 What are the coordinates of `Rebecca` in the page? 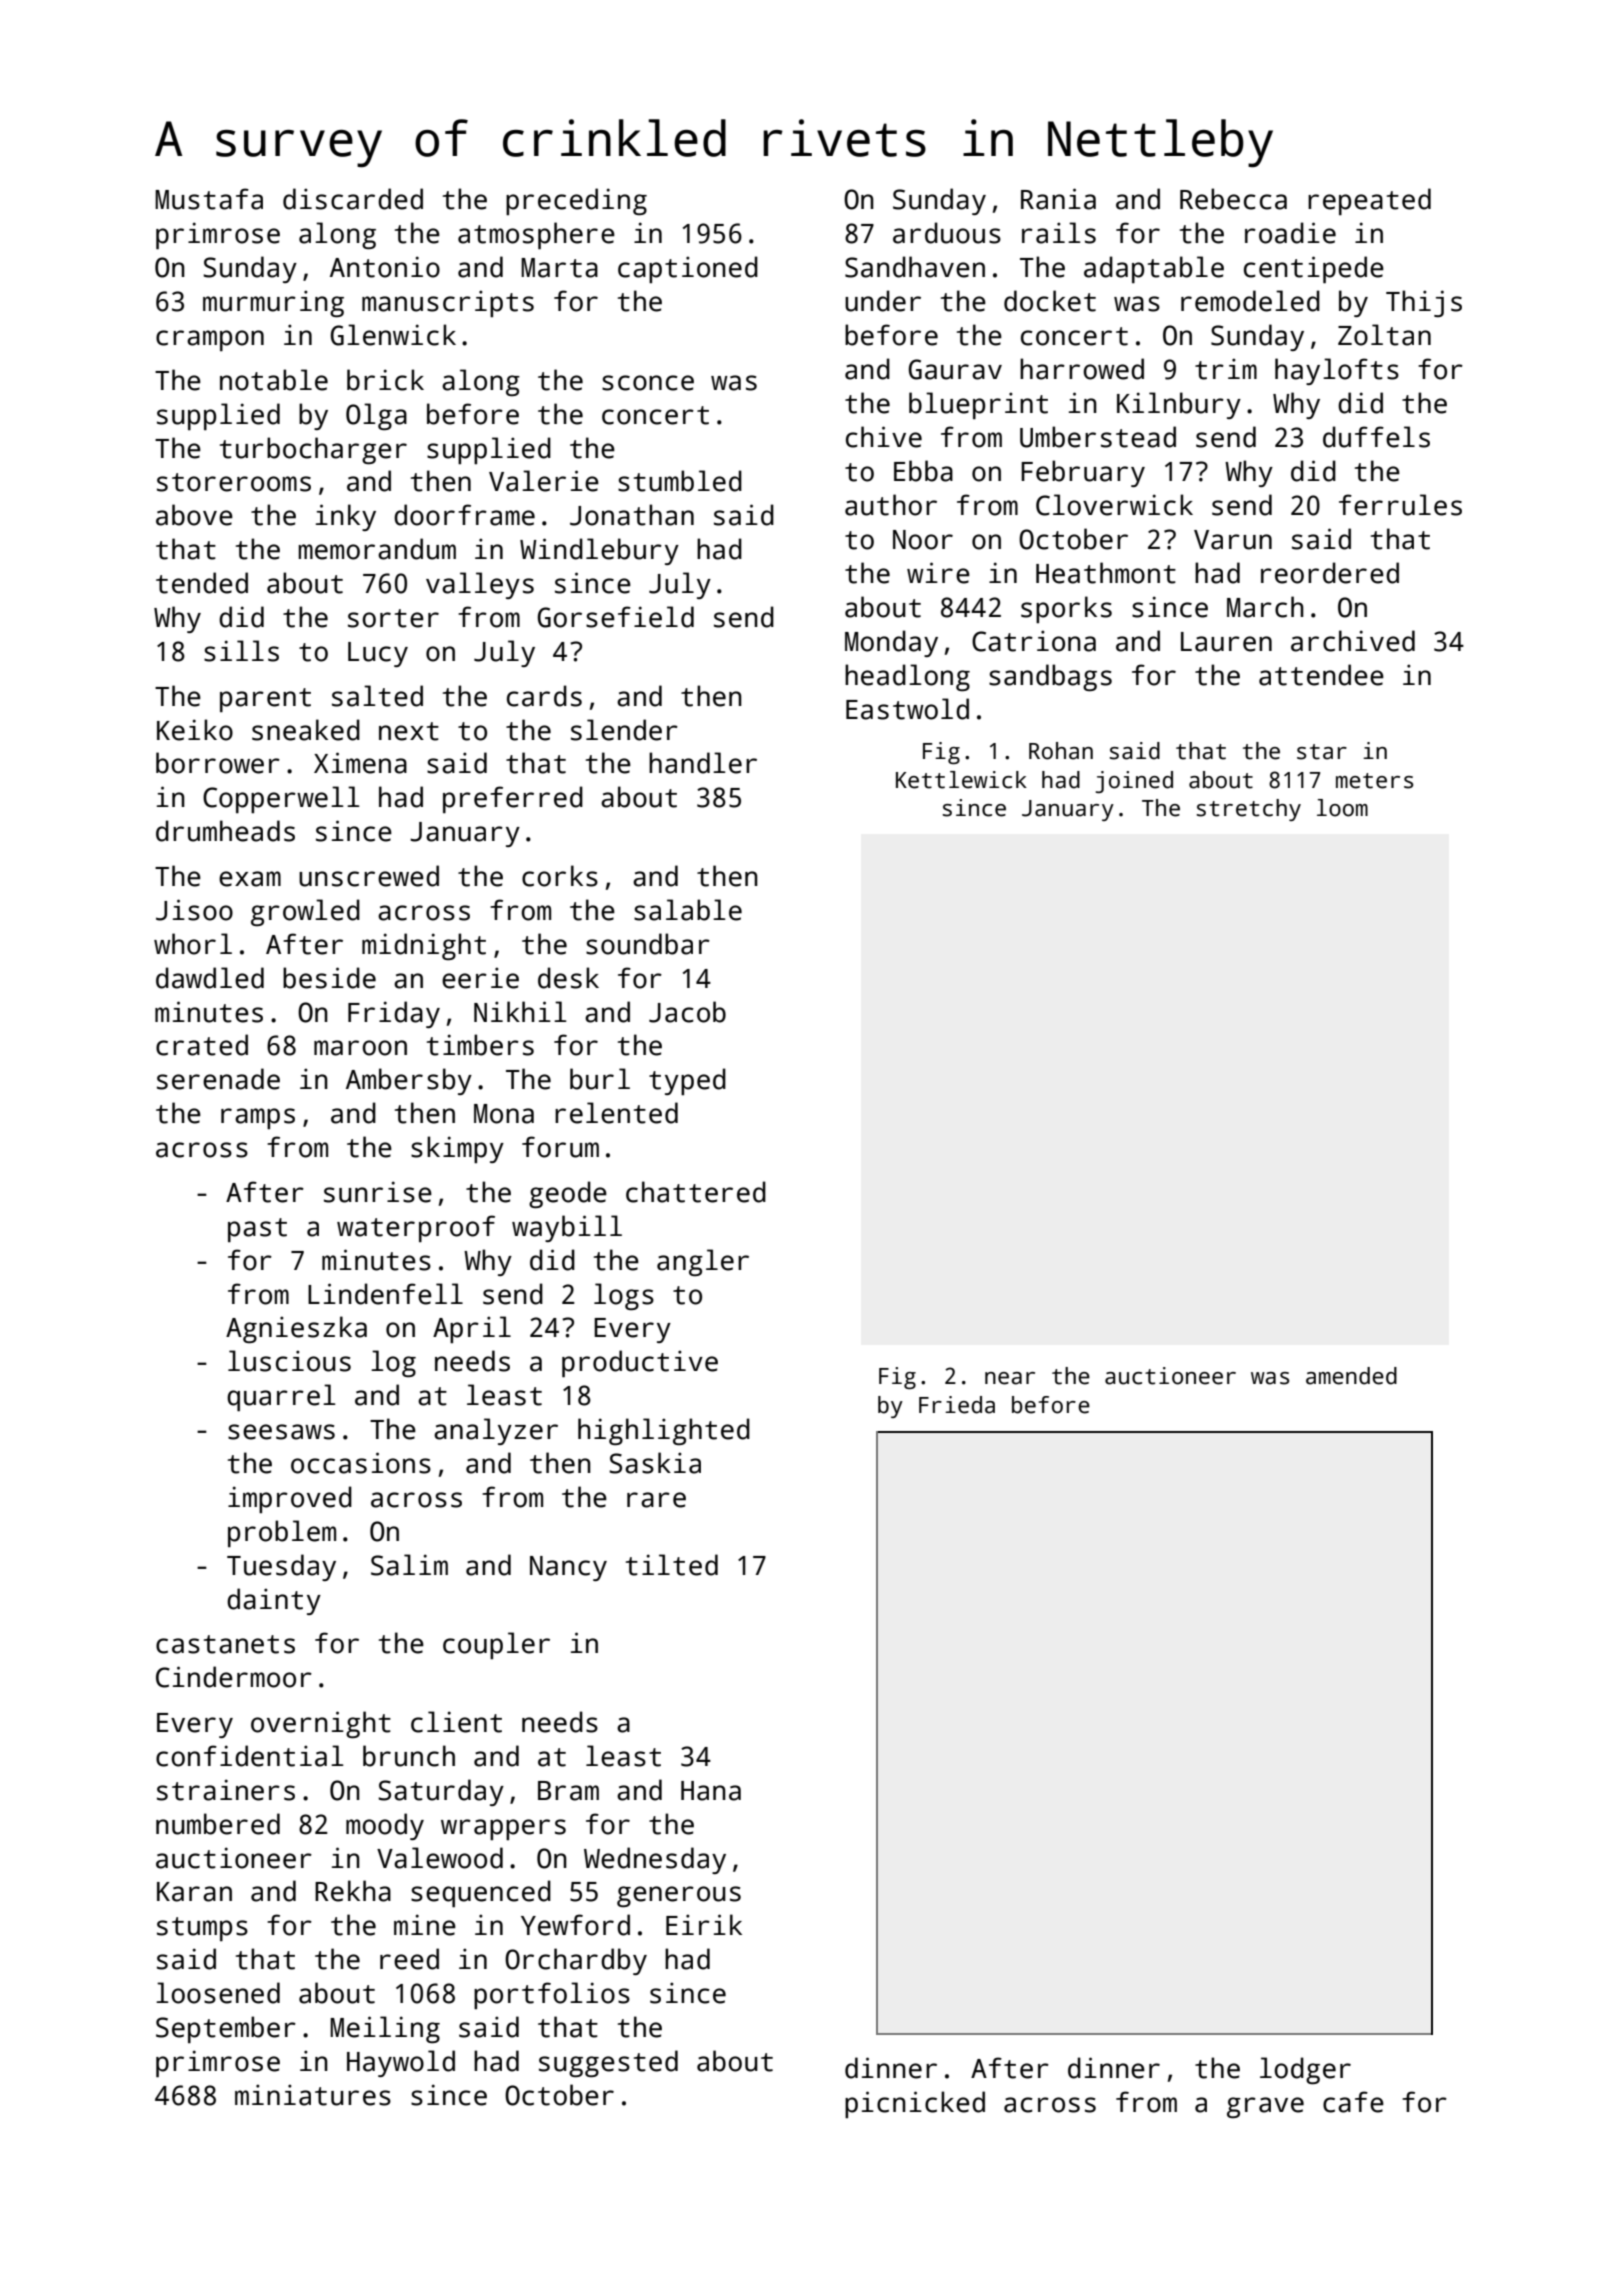 It's located at (1233, 199).
